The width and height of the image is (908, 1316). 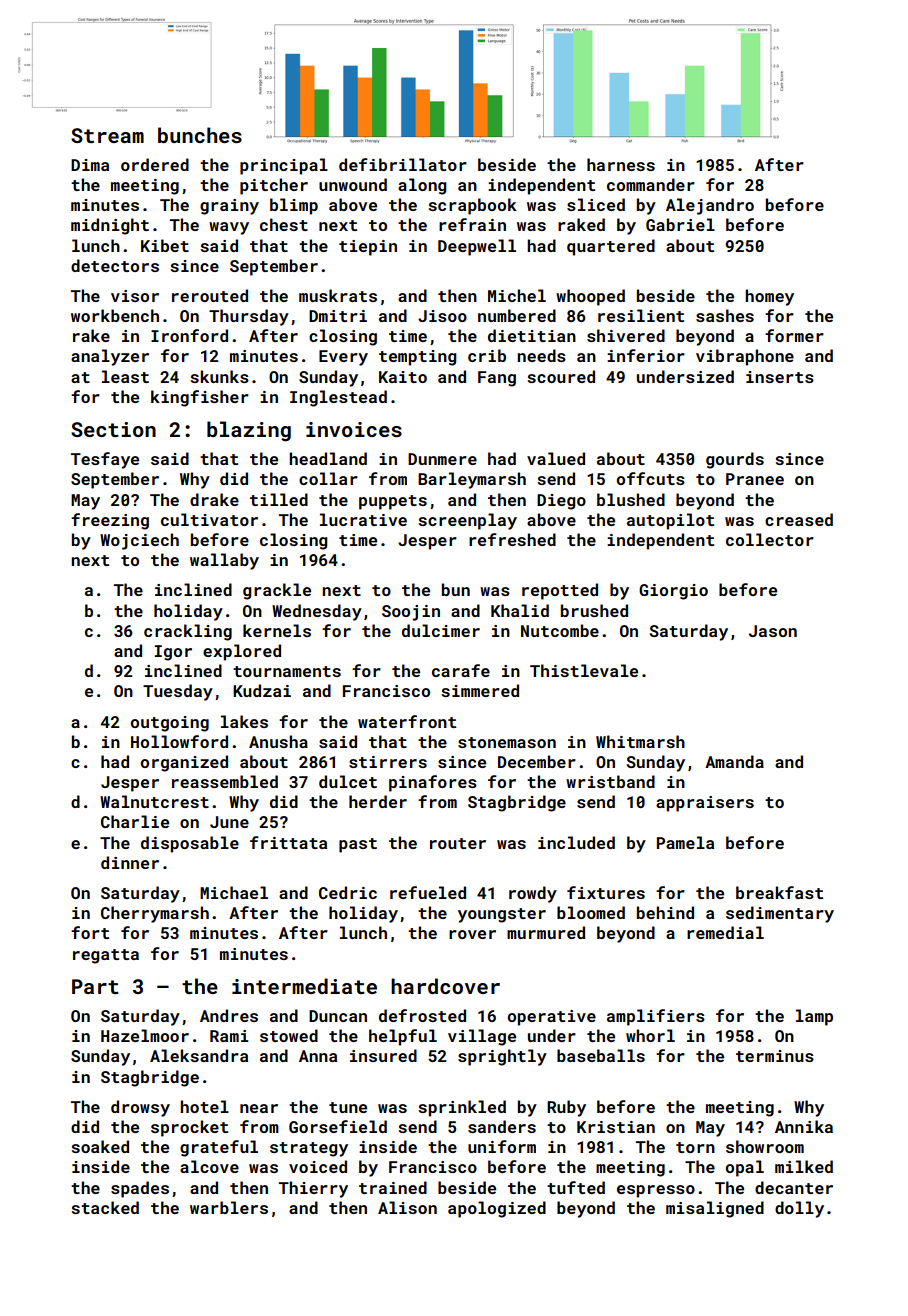 I want to click on homey, so click(x=769, y=297).
